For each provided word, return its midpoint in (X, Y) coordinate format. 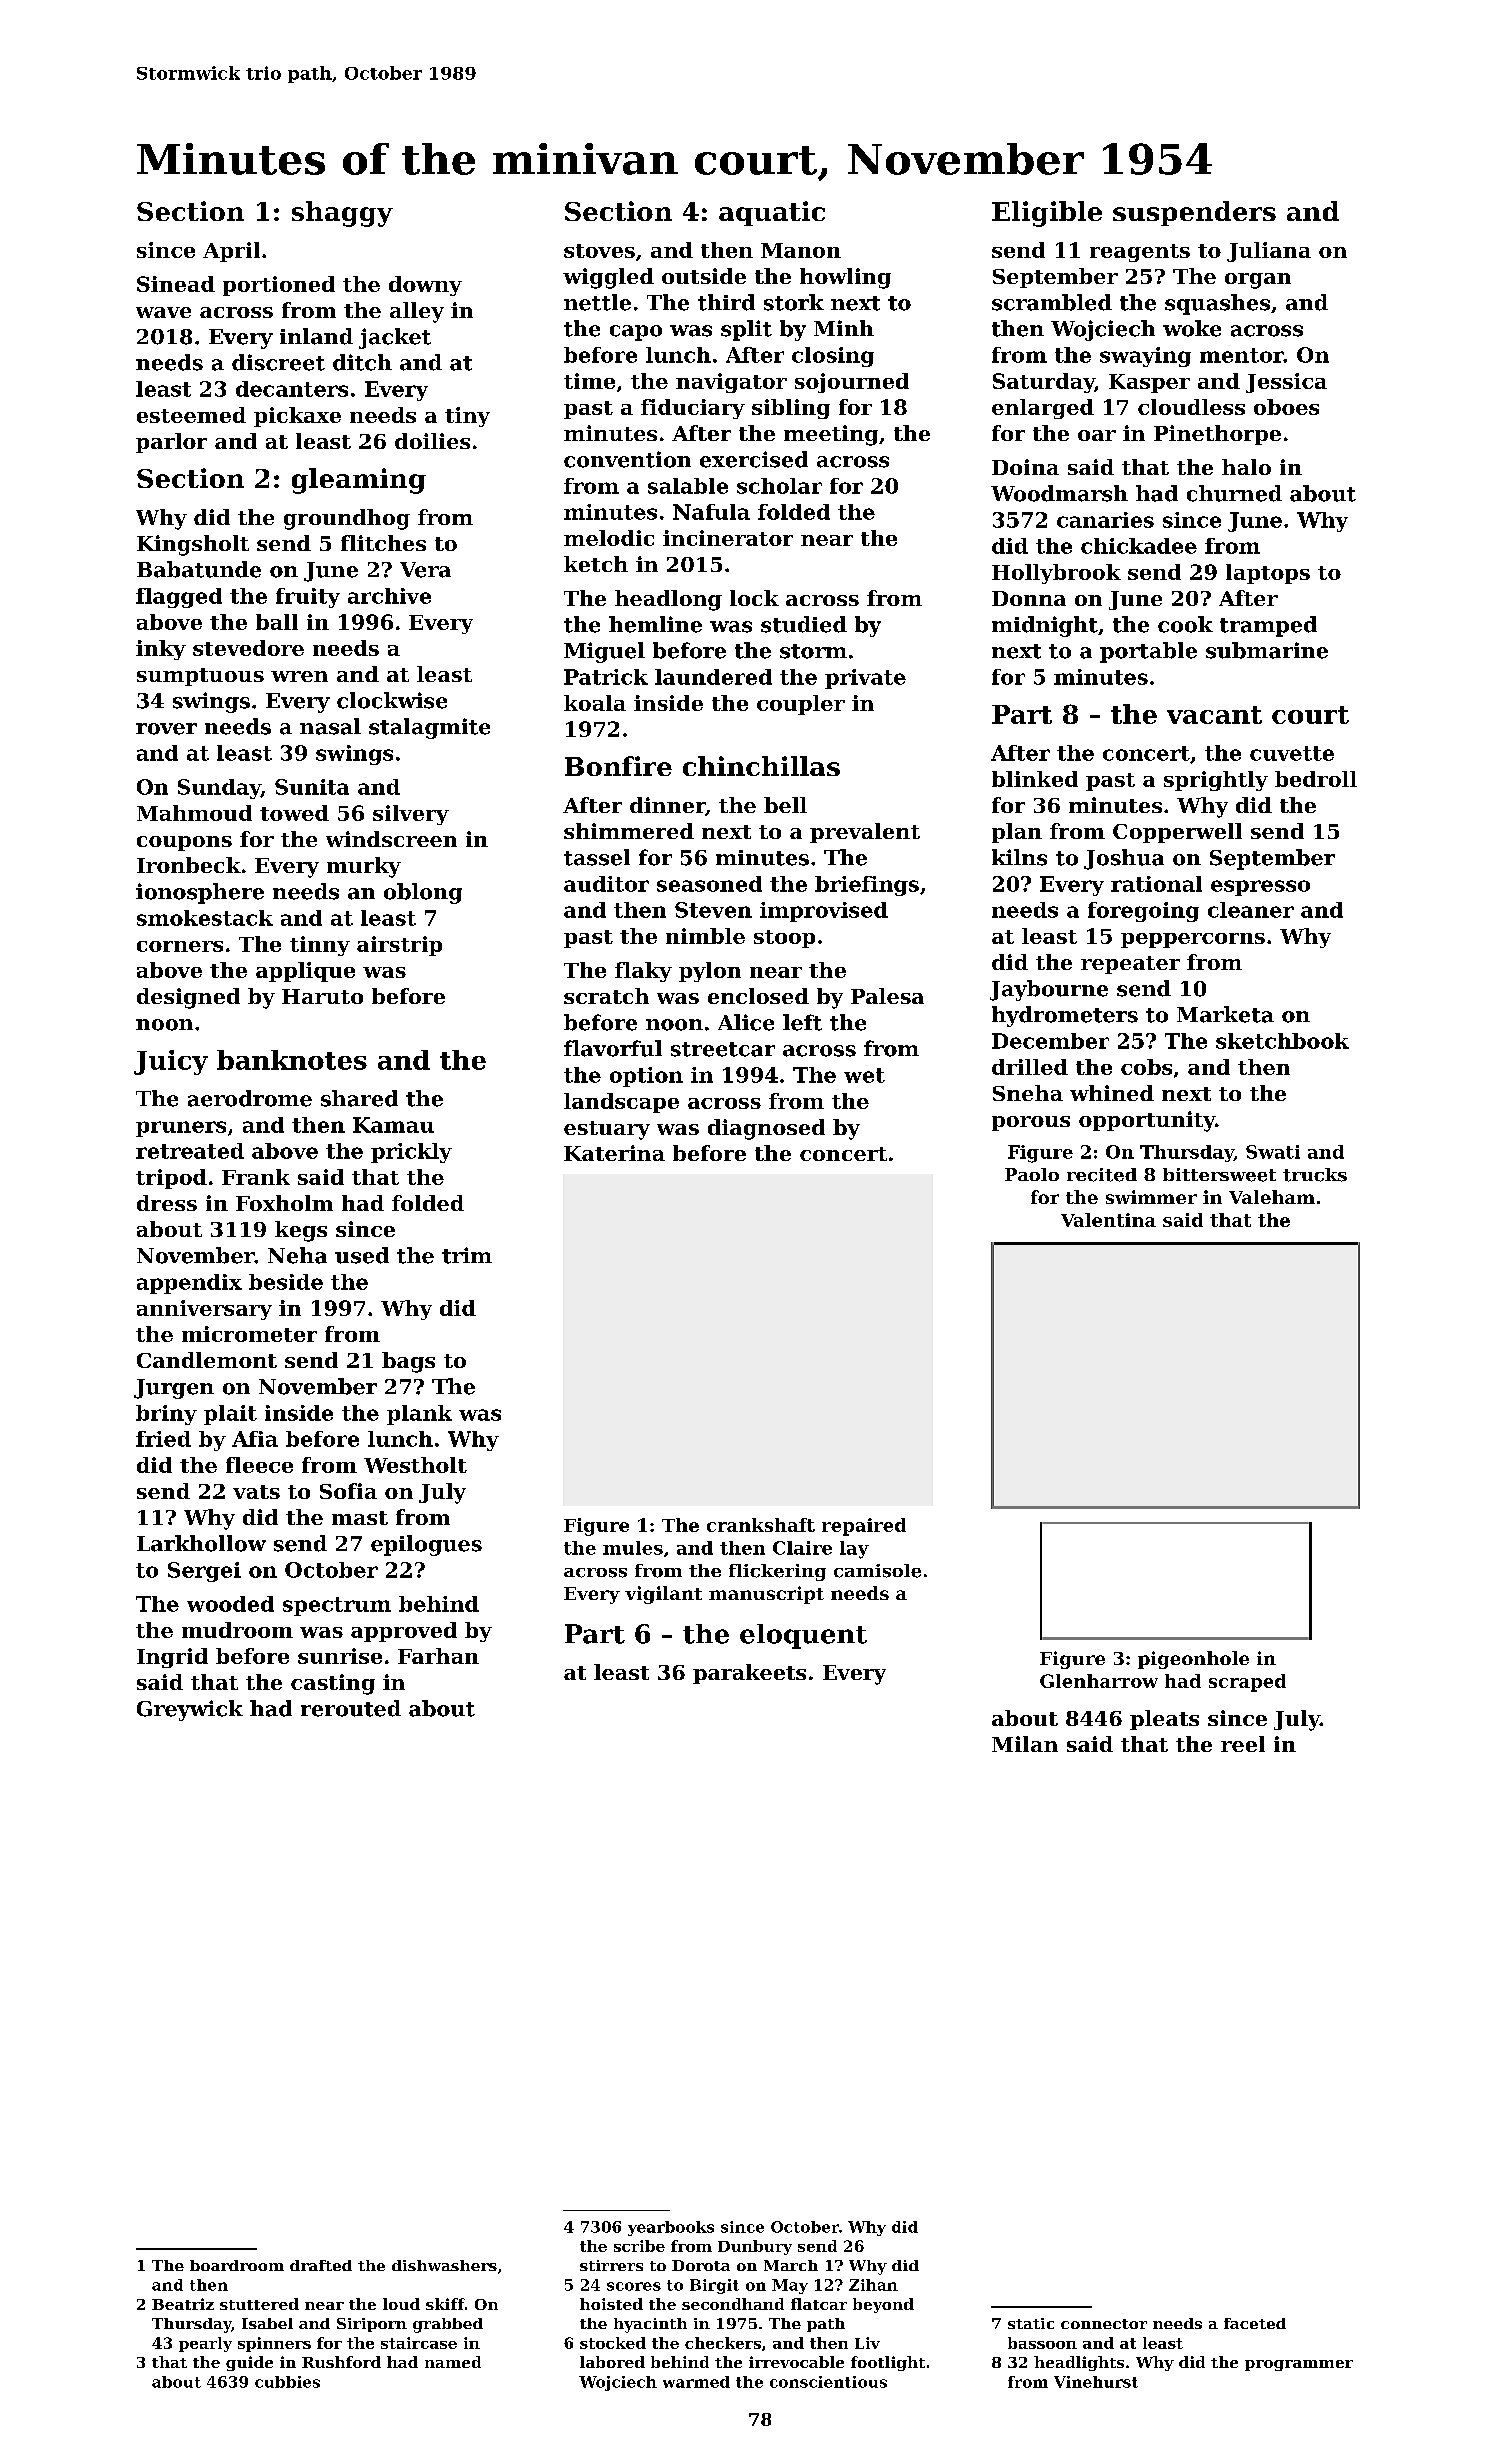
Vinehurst (1096, 2382)
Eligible (1047, 214)
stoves (599, 251)
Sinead (176, 284)
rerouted (351, 1708)
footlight (888, 2363)
